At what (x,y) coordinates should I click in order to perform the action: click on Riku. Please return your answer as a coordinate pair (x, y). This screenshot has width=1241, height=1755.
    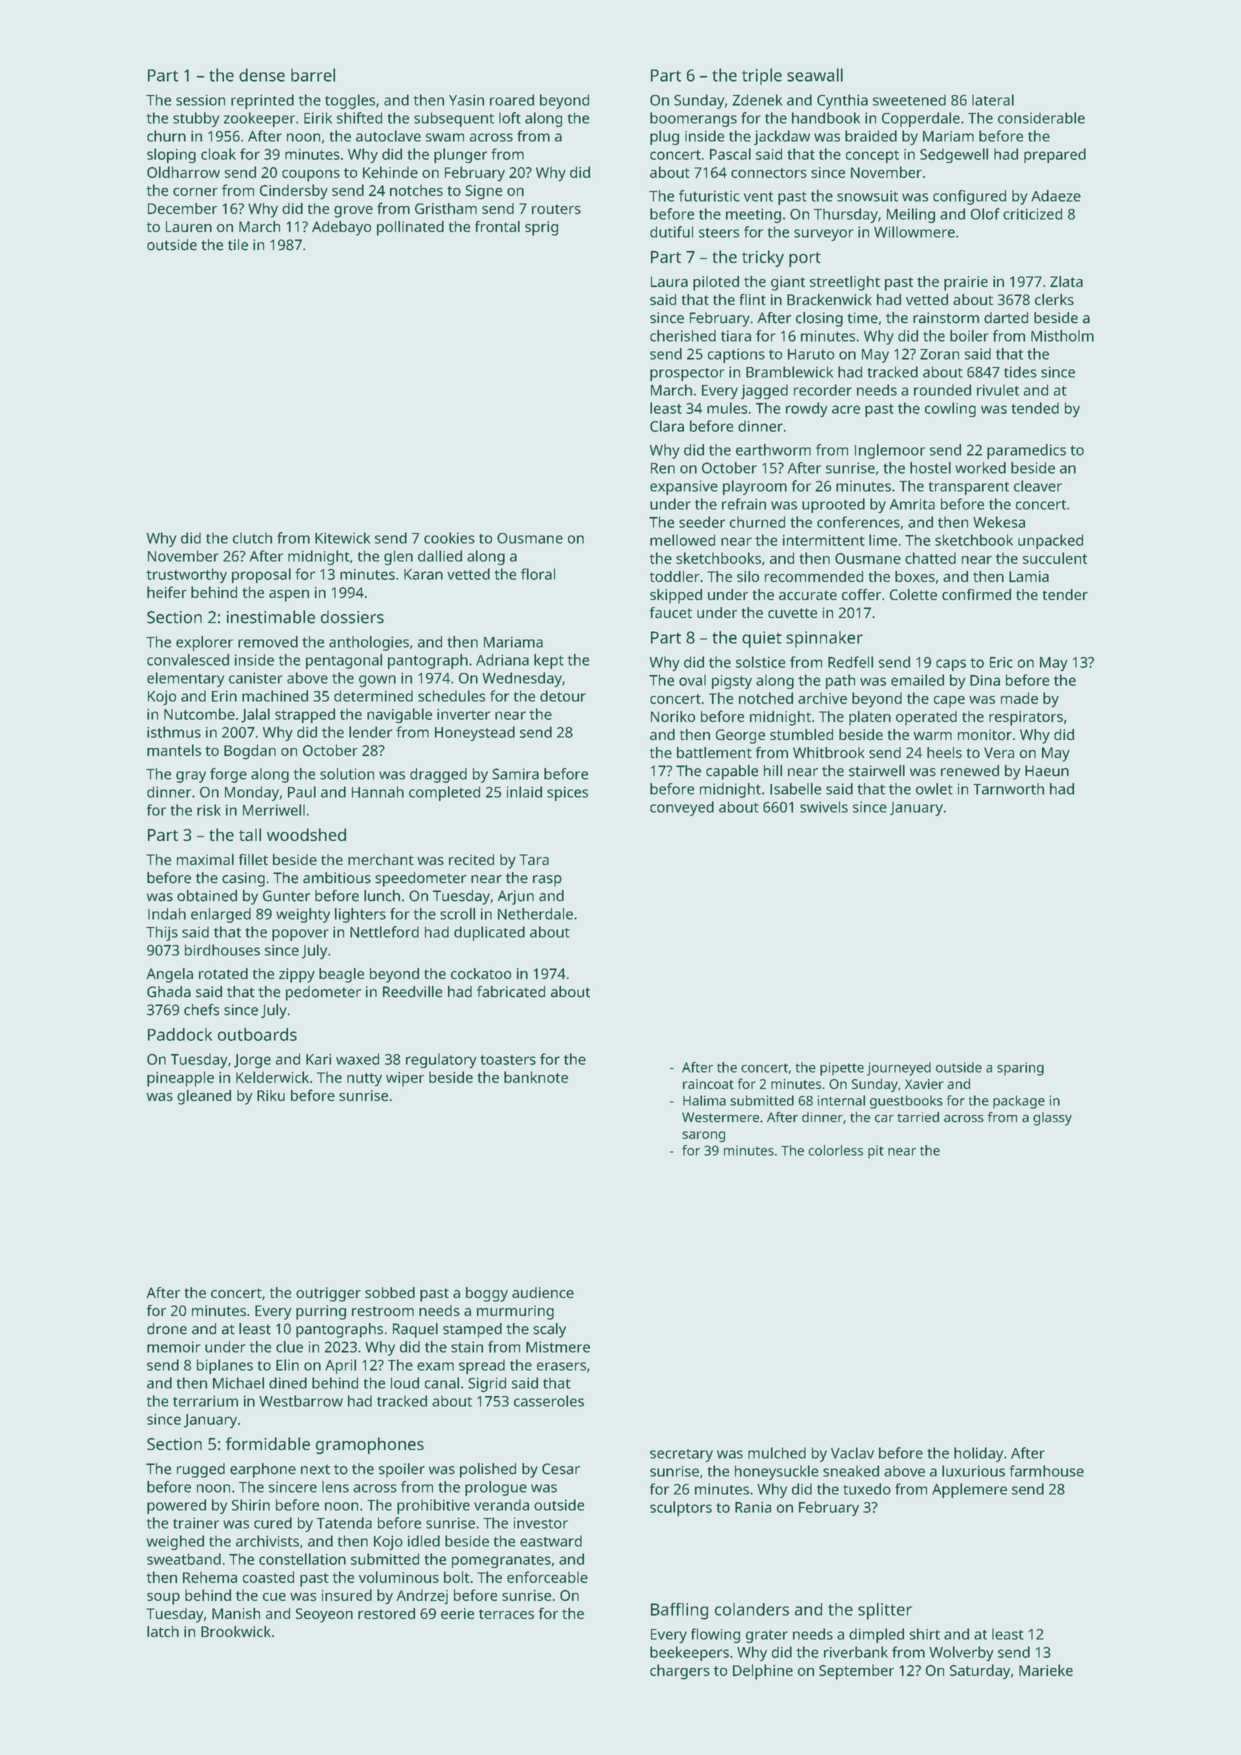
    Looking at the image, I should click on (271, 1095).
